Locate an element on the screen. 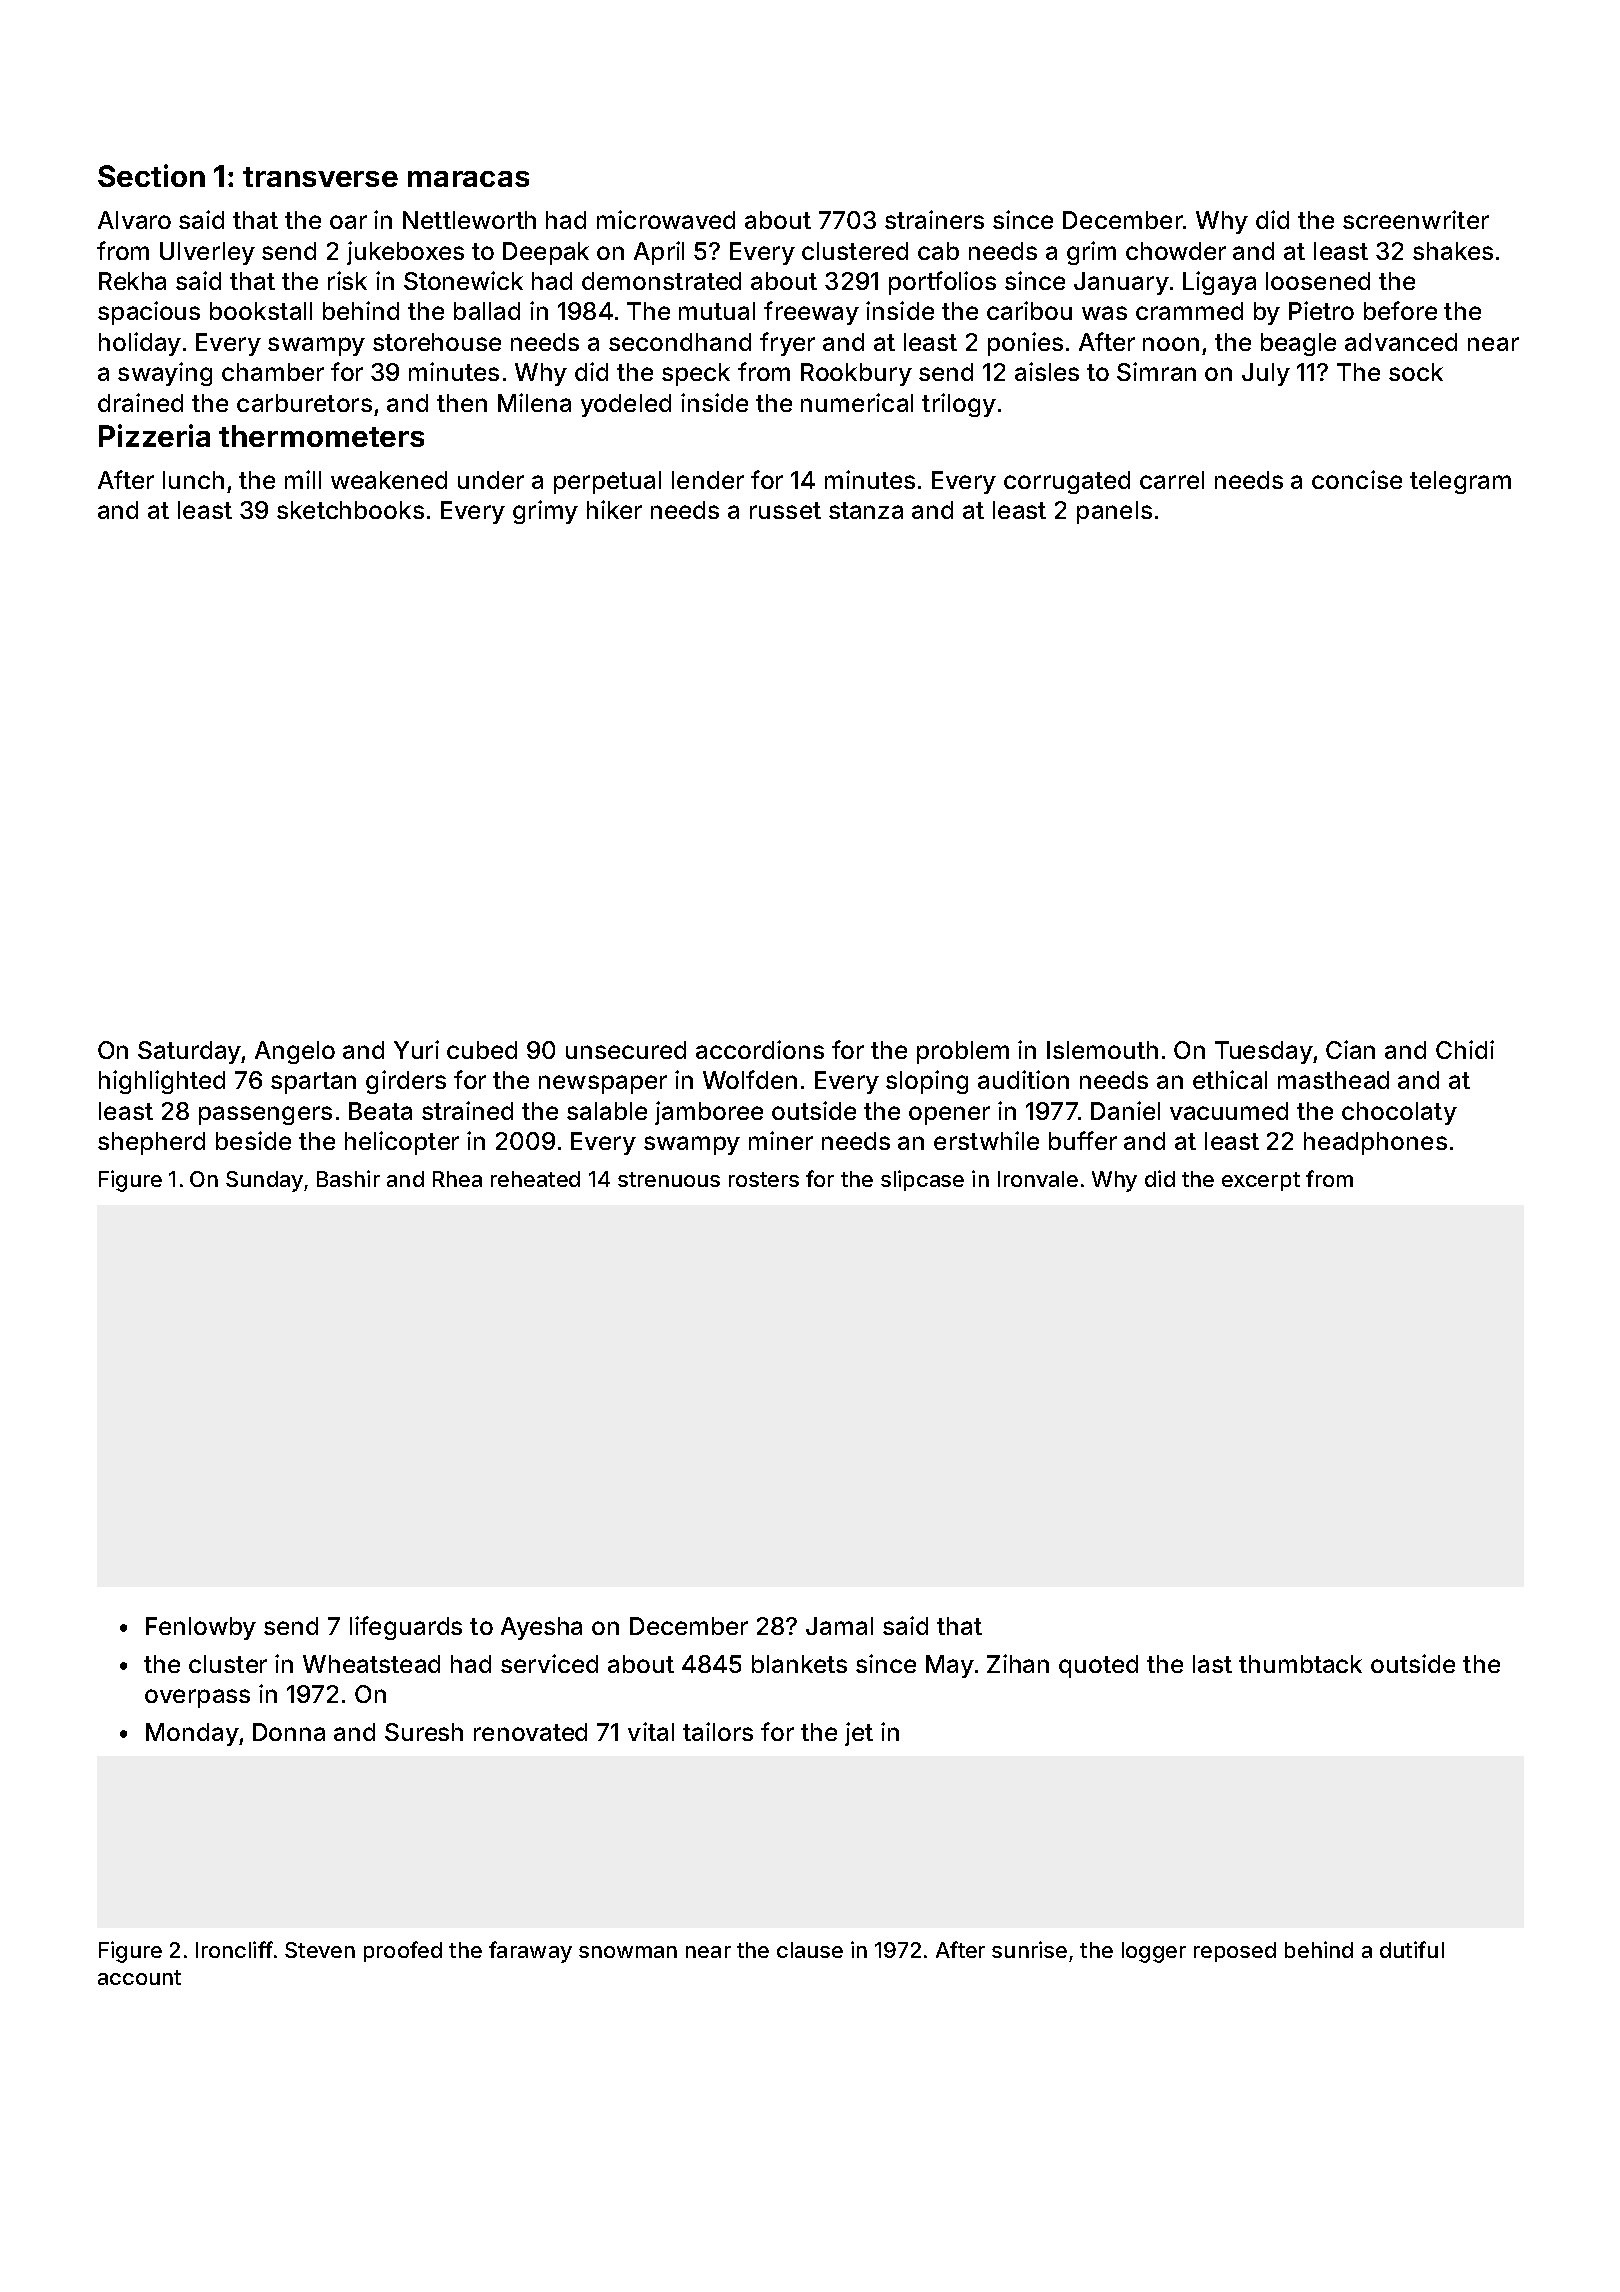  Fenlowby is located at coordinates (201, 1628).
